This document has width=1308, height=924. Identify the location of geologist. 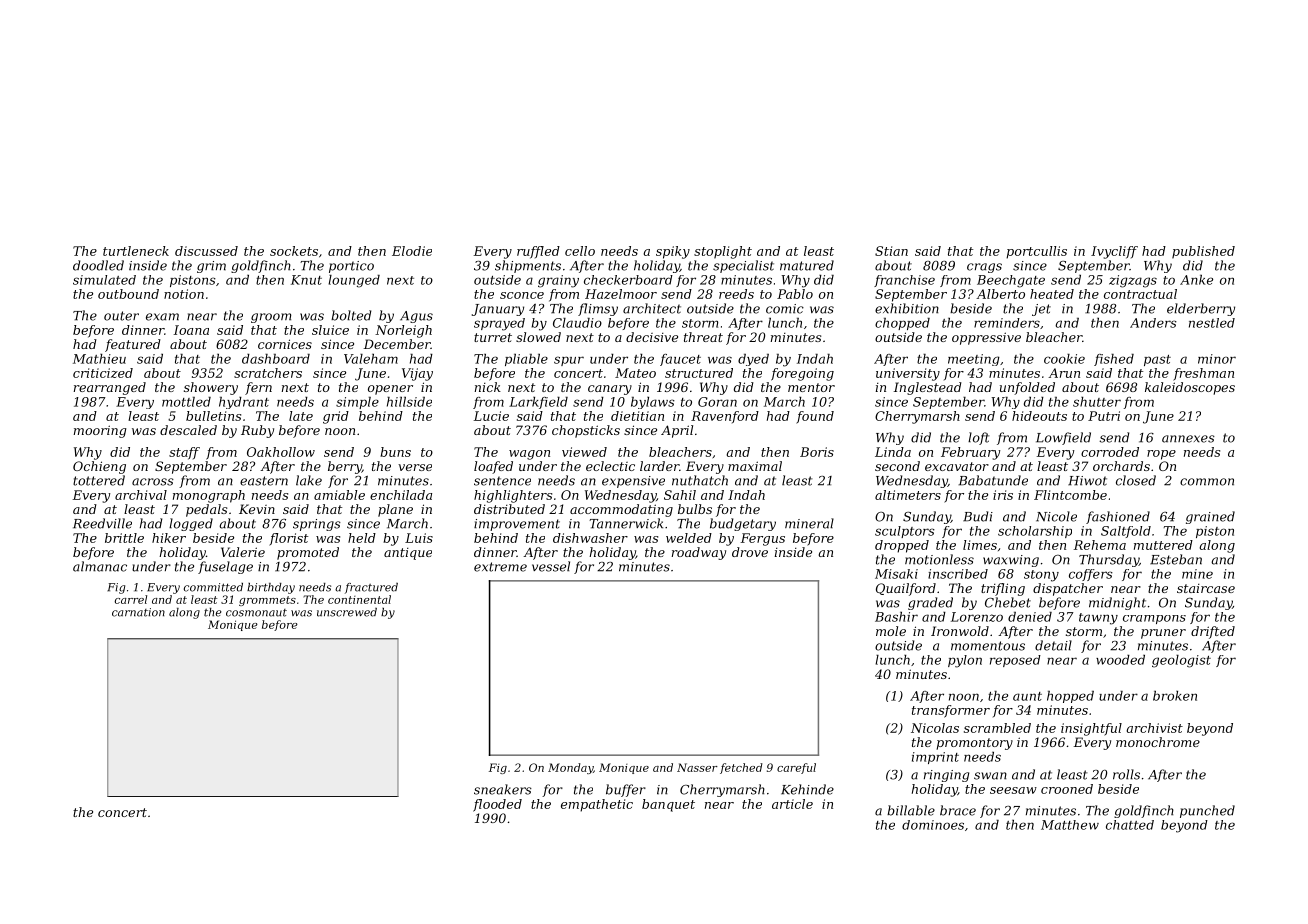
(1181, 661).
